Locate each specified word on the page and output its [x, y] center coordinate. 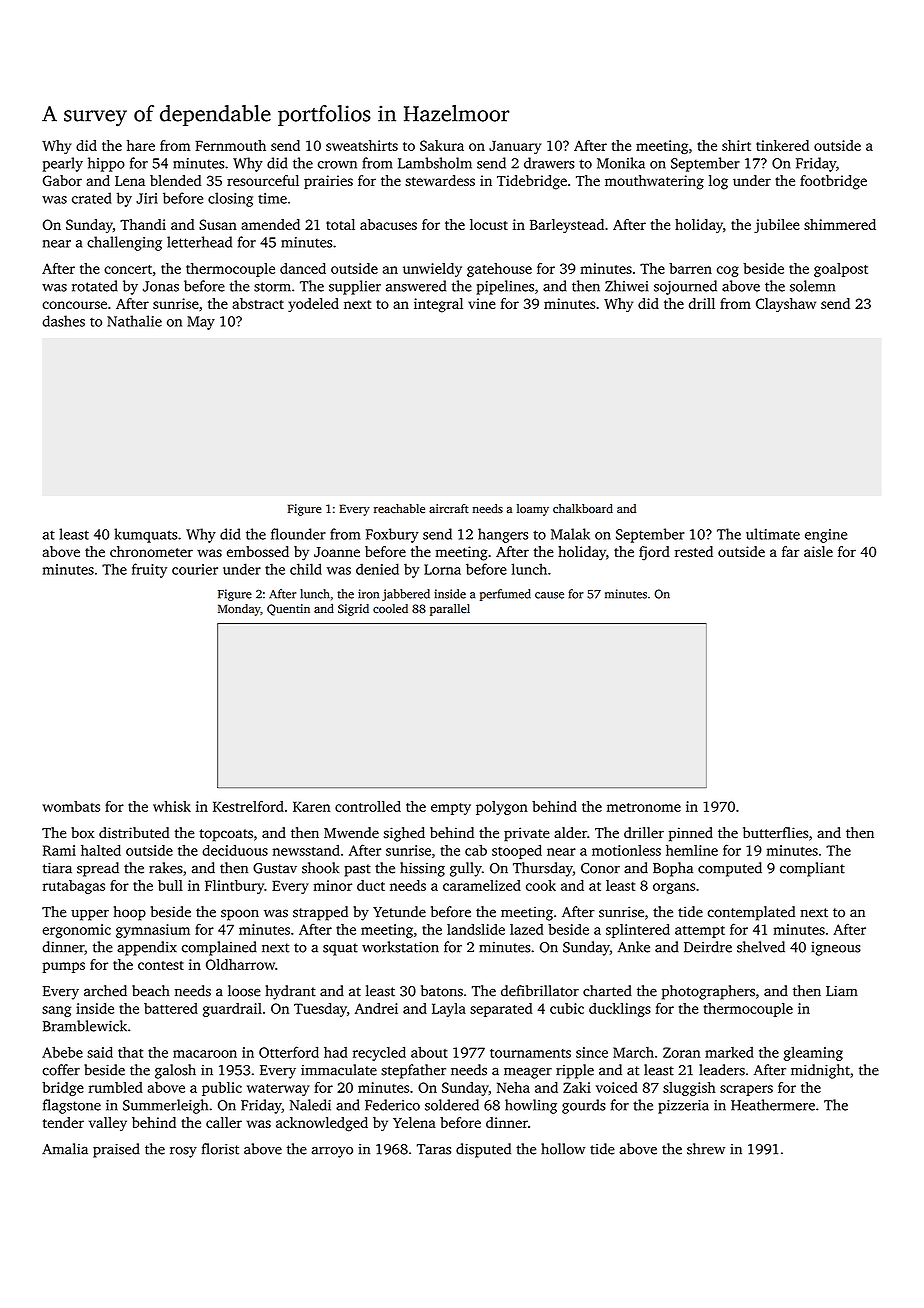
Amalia [65, 1149]
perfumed [505, 595]
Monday [239, 610]
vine [482, 303]
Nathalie [134, 321]
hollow [563, 1149]
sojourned [685, 287]
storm [272, 287]
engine [826, 536]
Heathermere [773, 1105]
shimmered [840, 224]
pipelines [505, 287]
